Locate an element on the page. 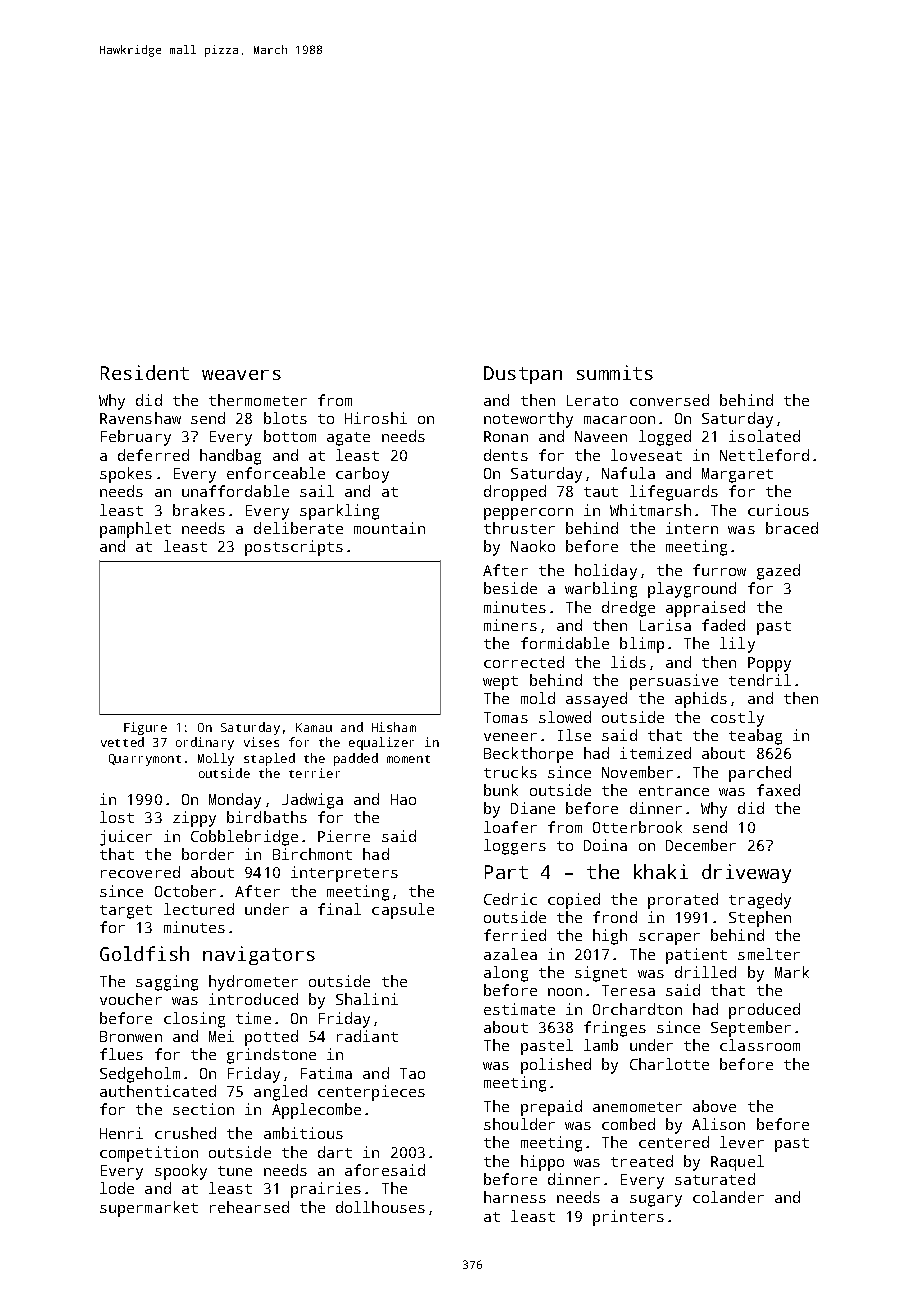 This document has height=1308, width=924. entrance is located at coordinates (674, 791).
